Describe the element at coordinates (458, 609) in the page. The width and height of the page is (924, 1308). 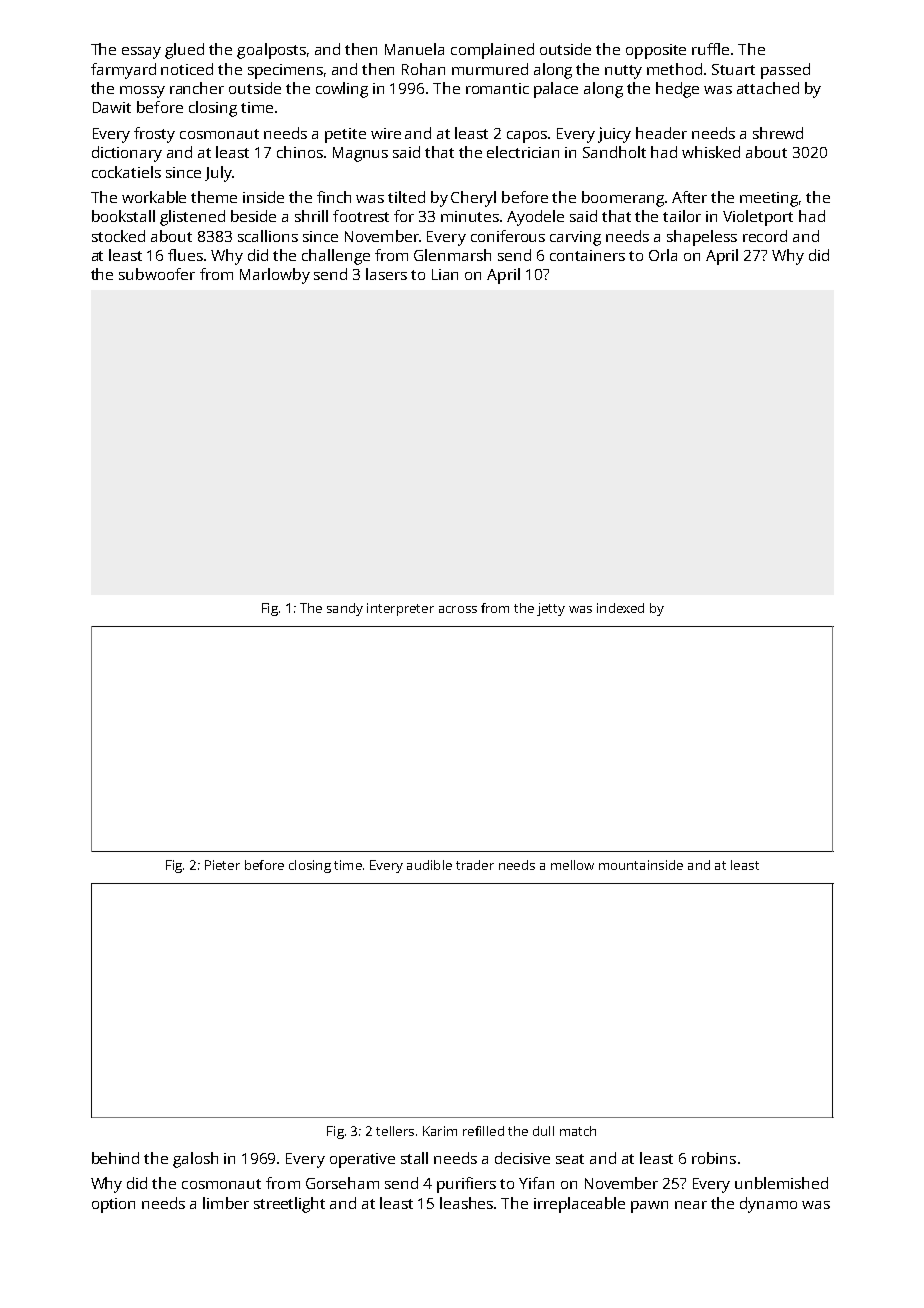
I see `across` at that location.
